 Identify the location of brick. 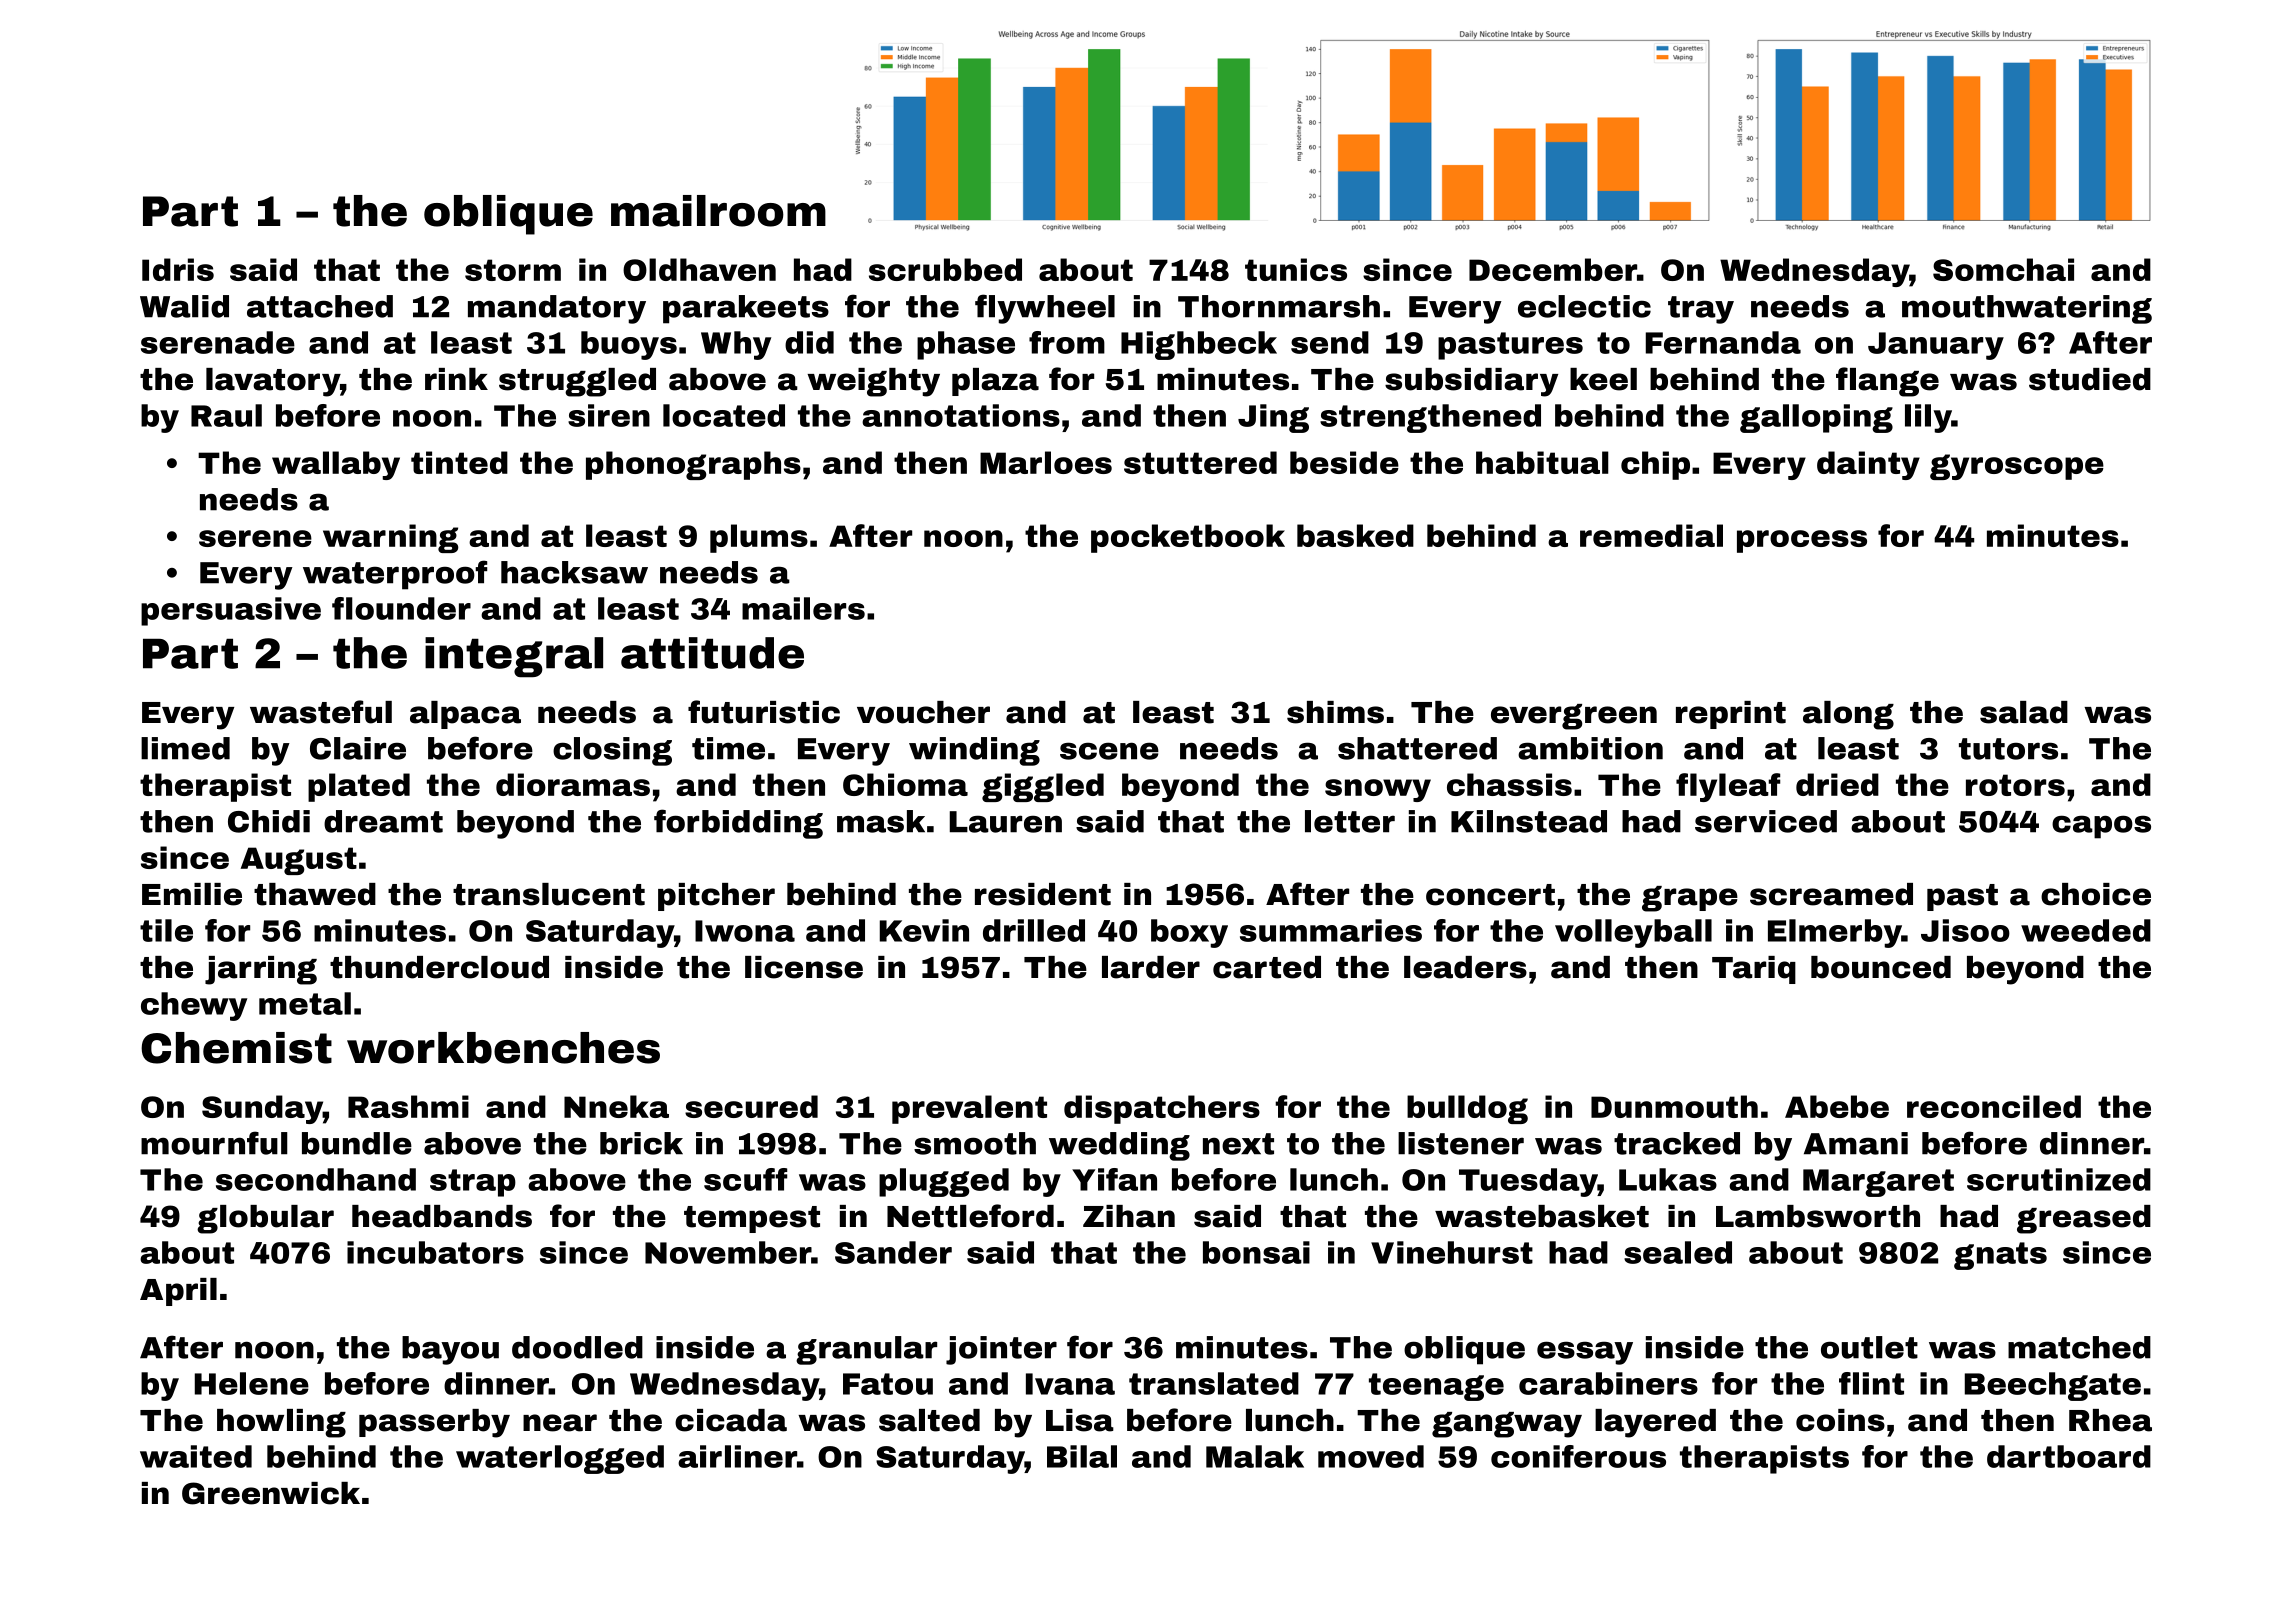
(641, 1143).
